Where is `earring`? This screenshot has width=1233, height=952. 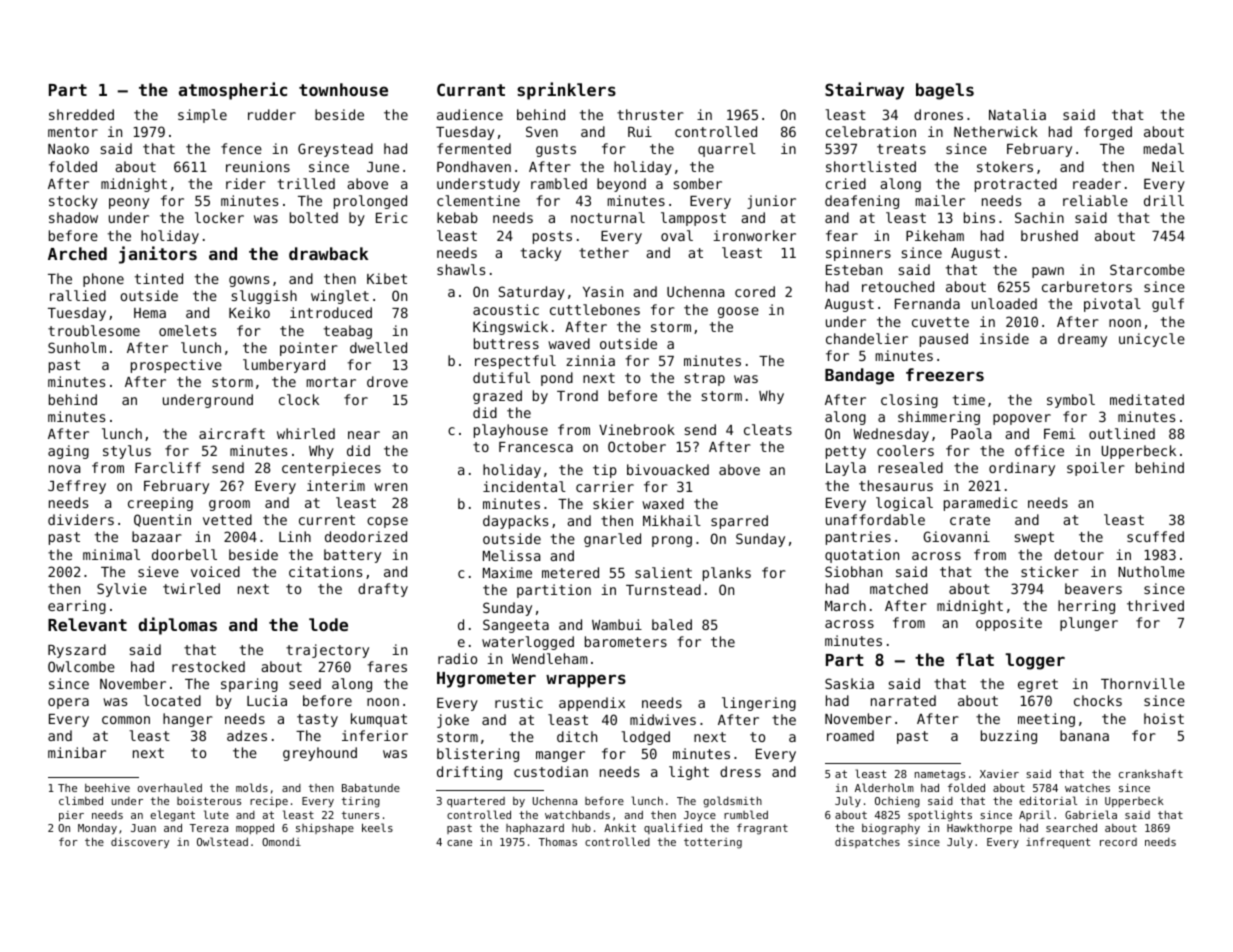 earring is located at coordinates (77, 607).
